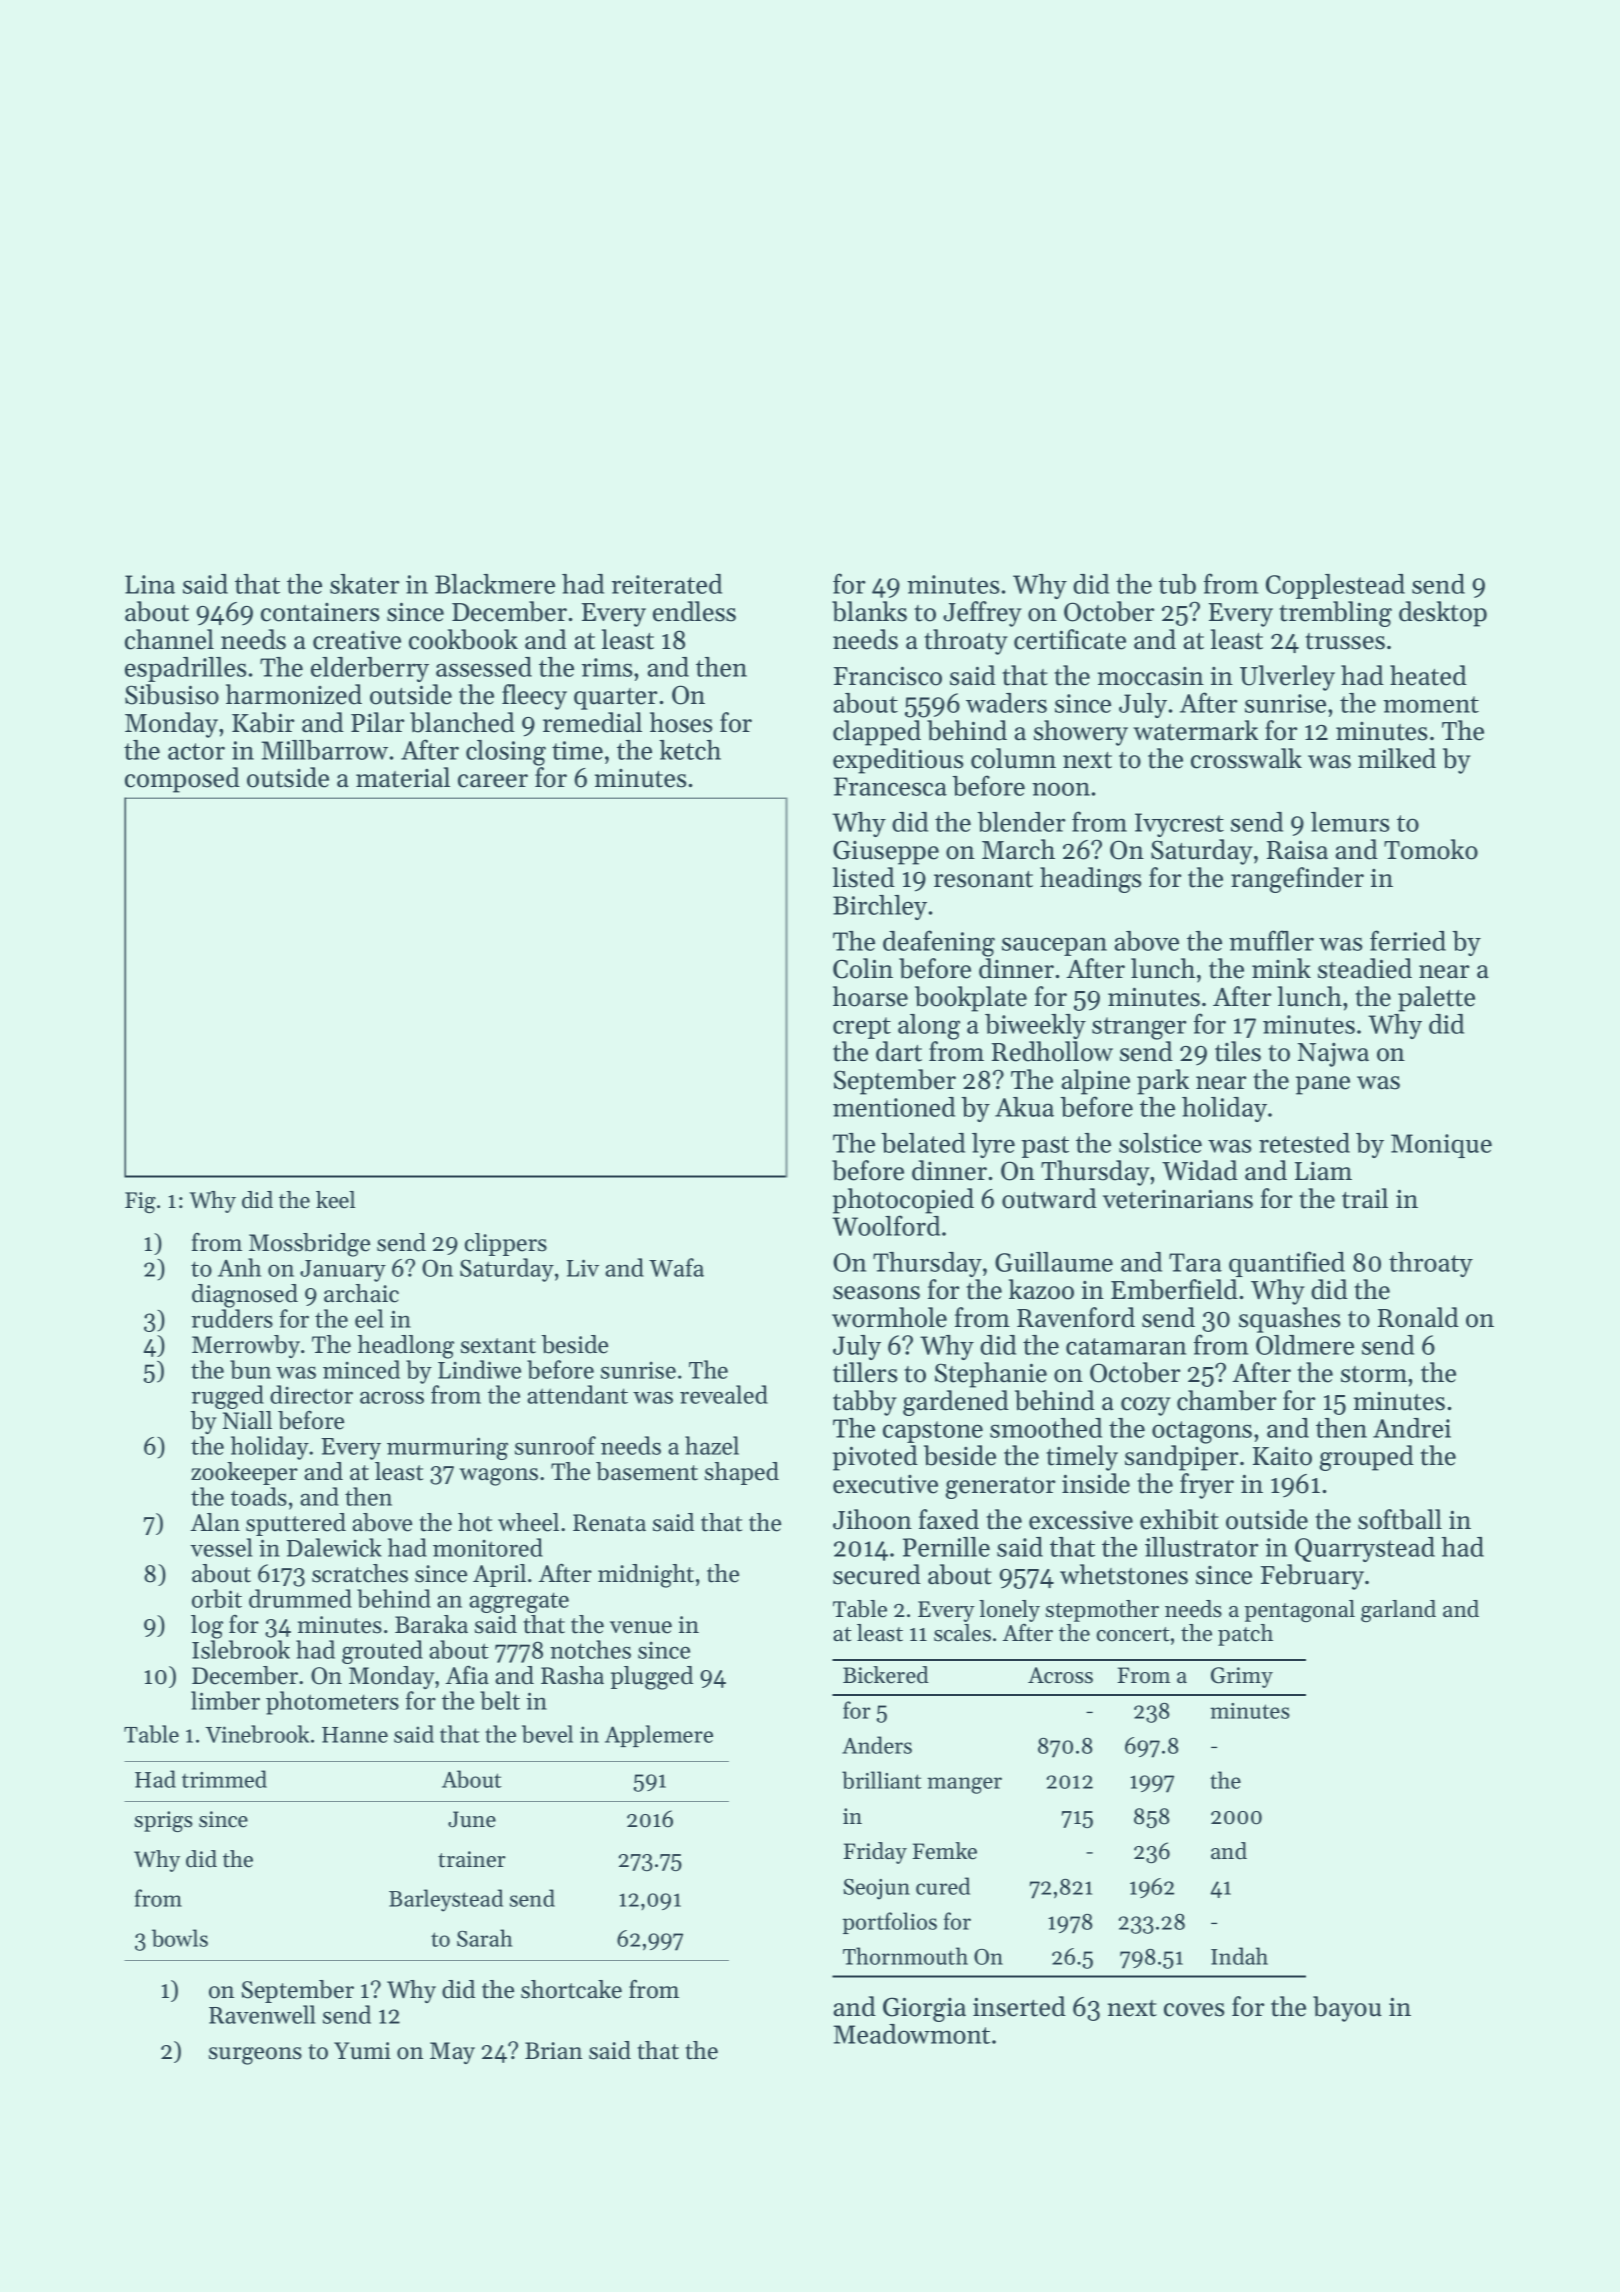 The width and height of the screenshot is (1620, 2292). Describe the element at coordinates (1287, 1264) in the screenshot. I see `quantified` at that location.
